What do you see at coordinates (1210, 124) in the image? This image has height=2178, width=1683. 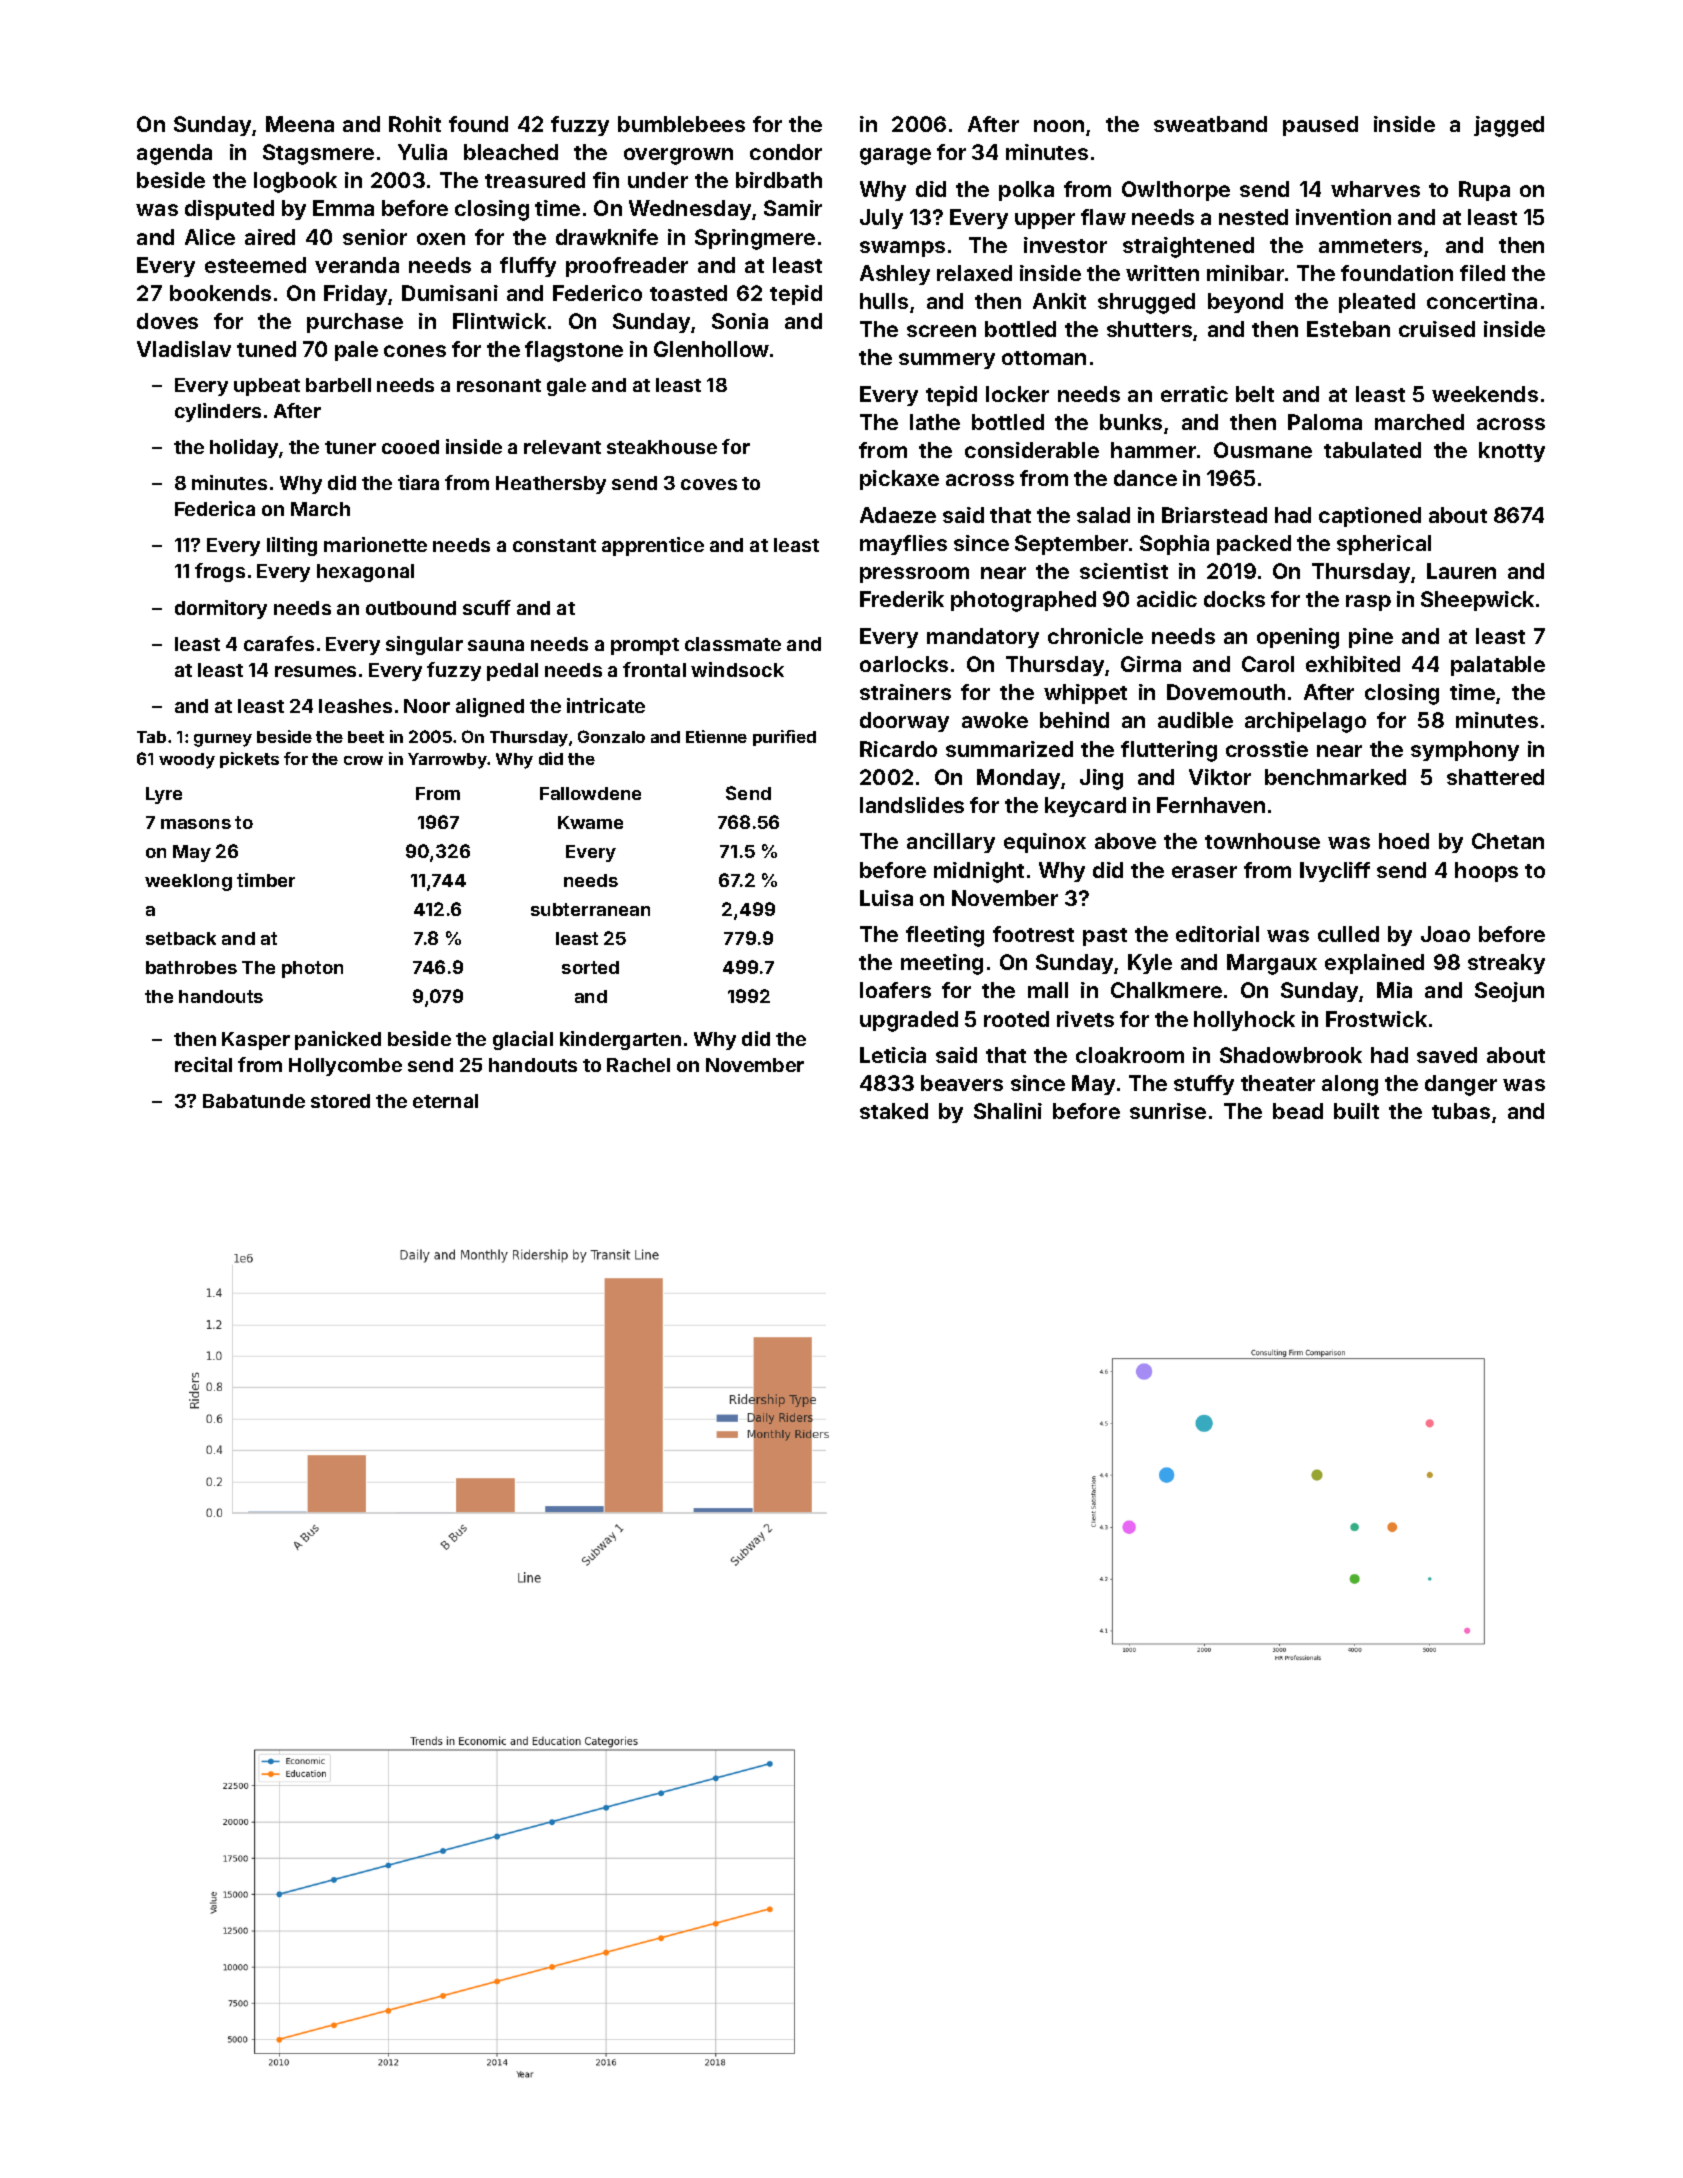 I see `sweatband` at bounding box center [1210, 124].
